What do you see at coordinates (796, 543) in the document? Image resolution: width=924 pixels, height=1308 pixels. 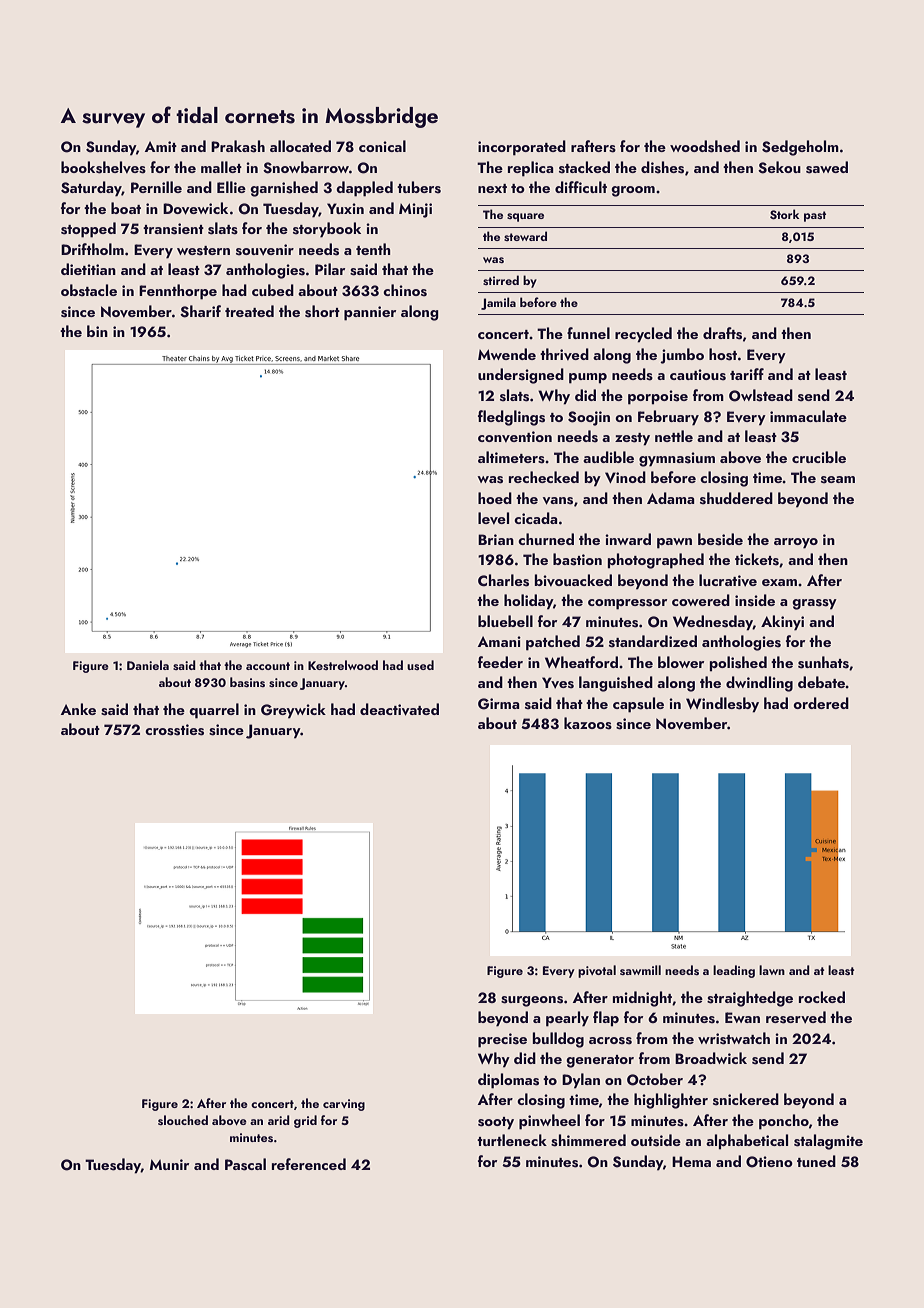 I see `arroyo` at bounding box center [796, 543].
